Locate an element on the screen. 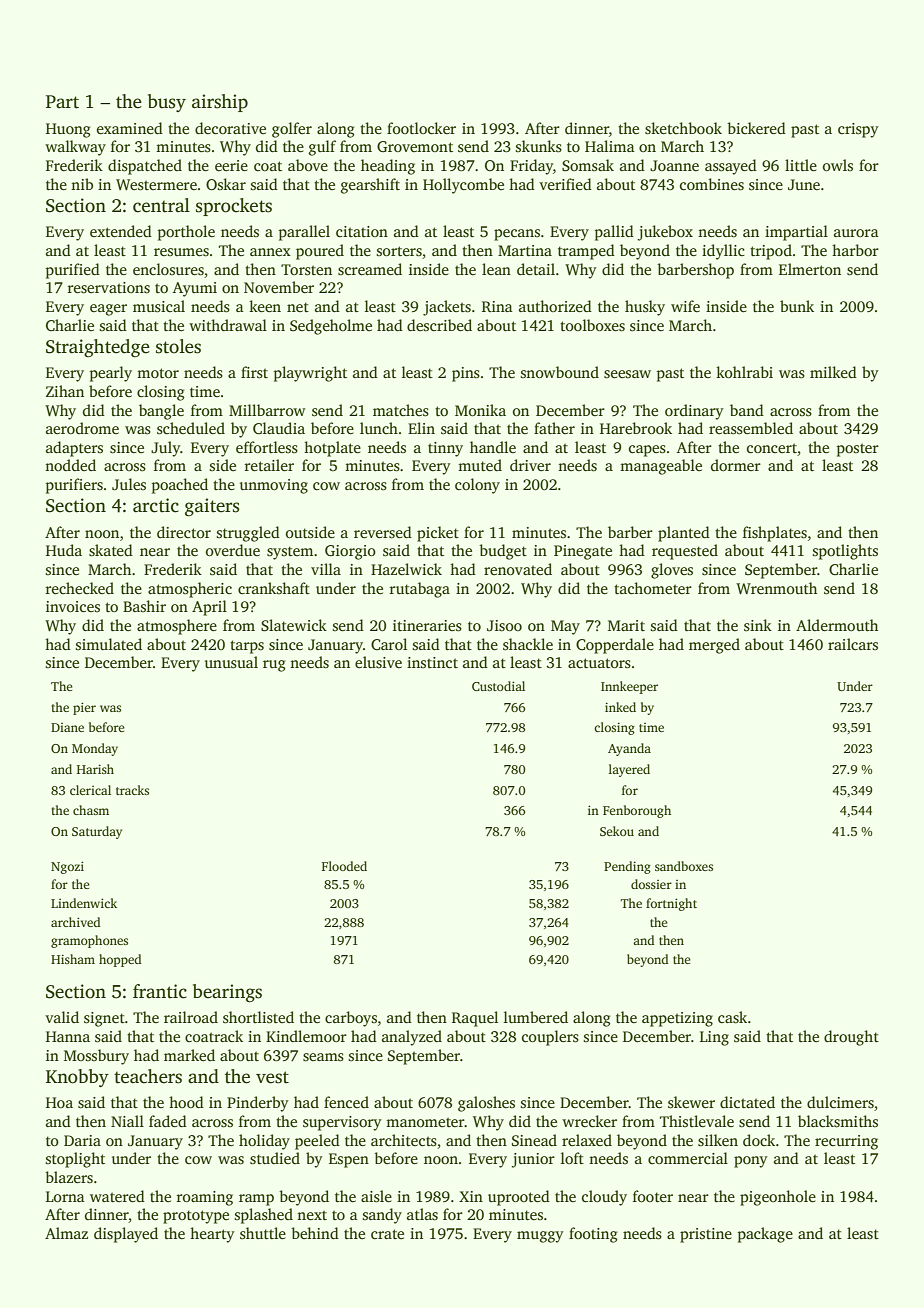 Image resolution: width=924 pixels, height=1308 pixels. shuttle is located at coordinates (263, 1233).
